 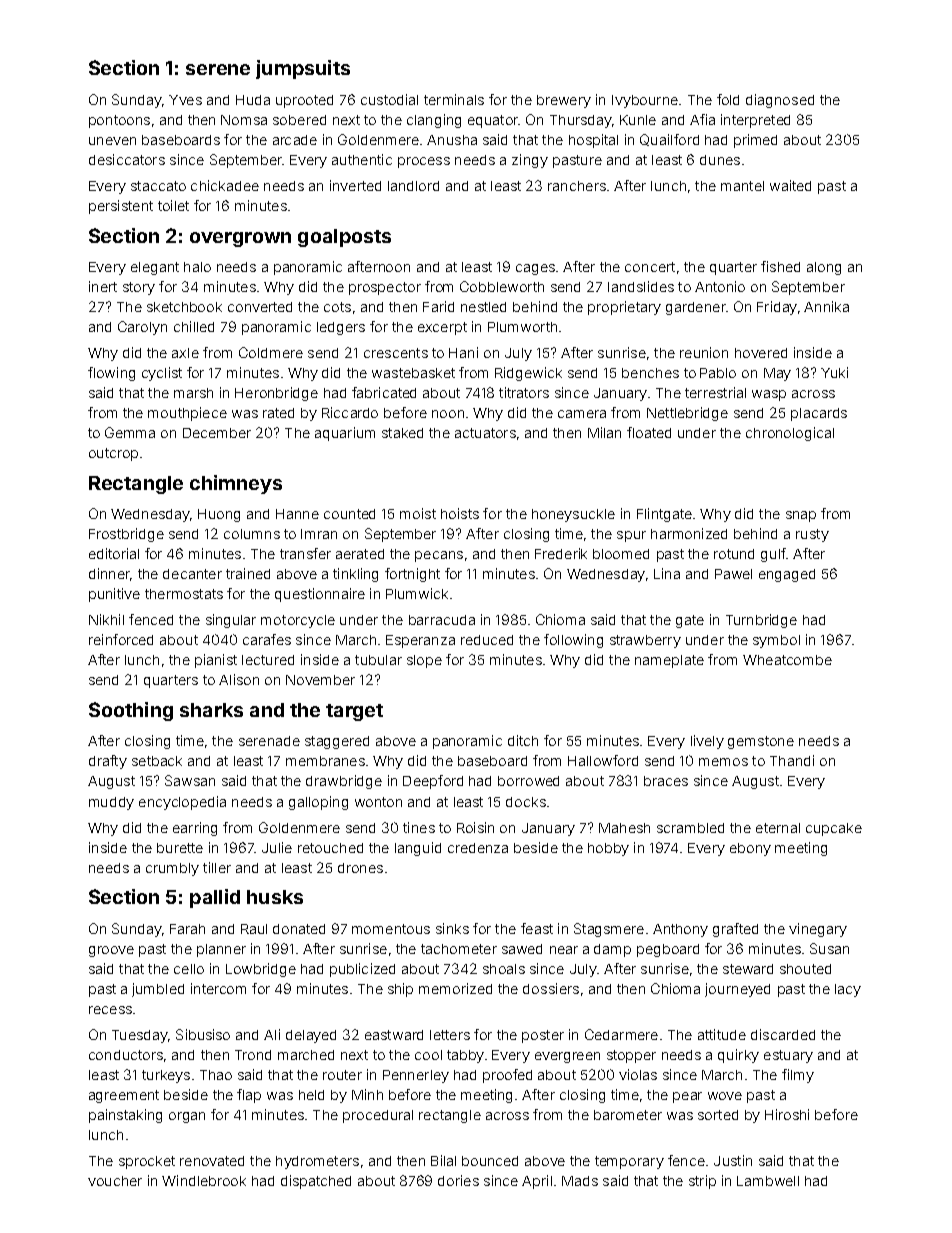 What do you see at coordinates (728, 99) in the screenshot?
I see `fold` at bounding box center [728, 99].
